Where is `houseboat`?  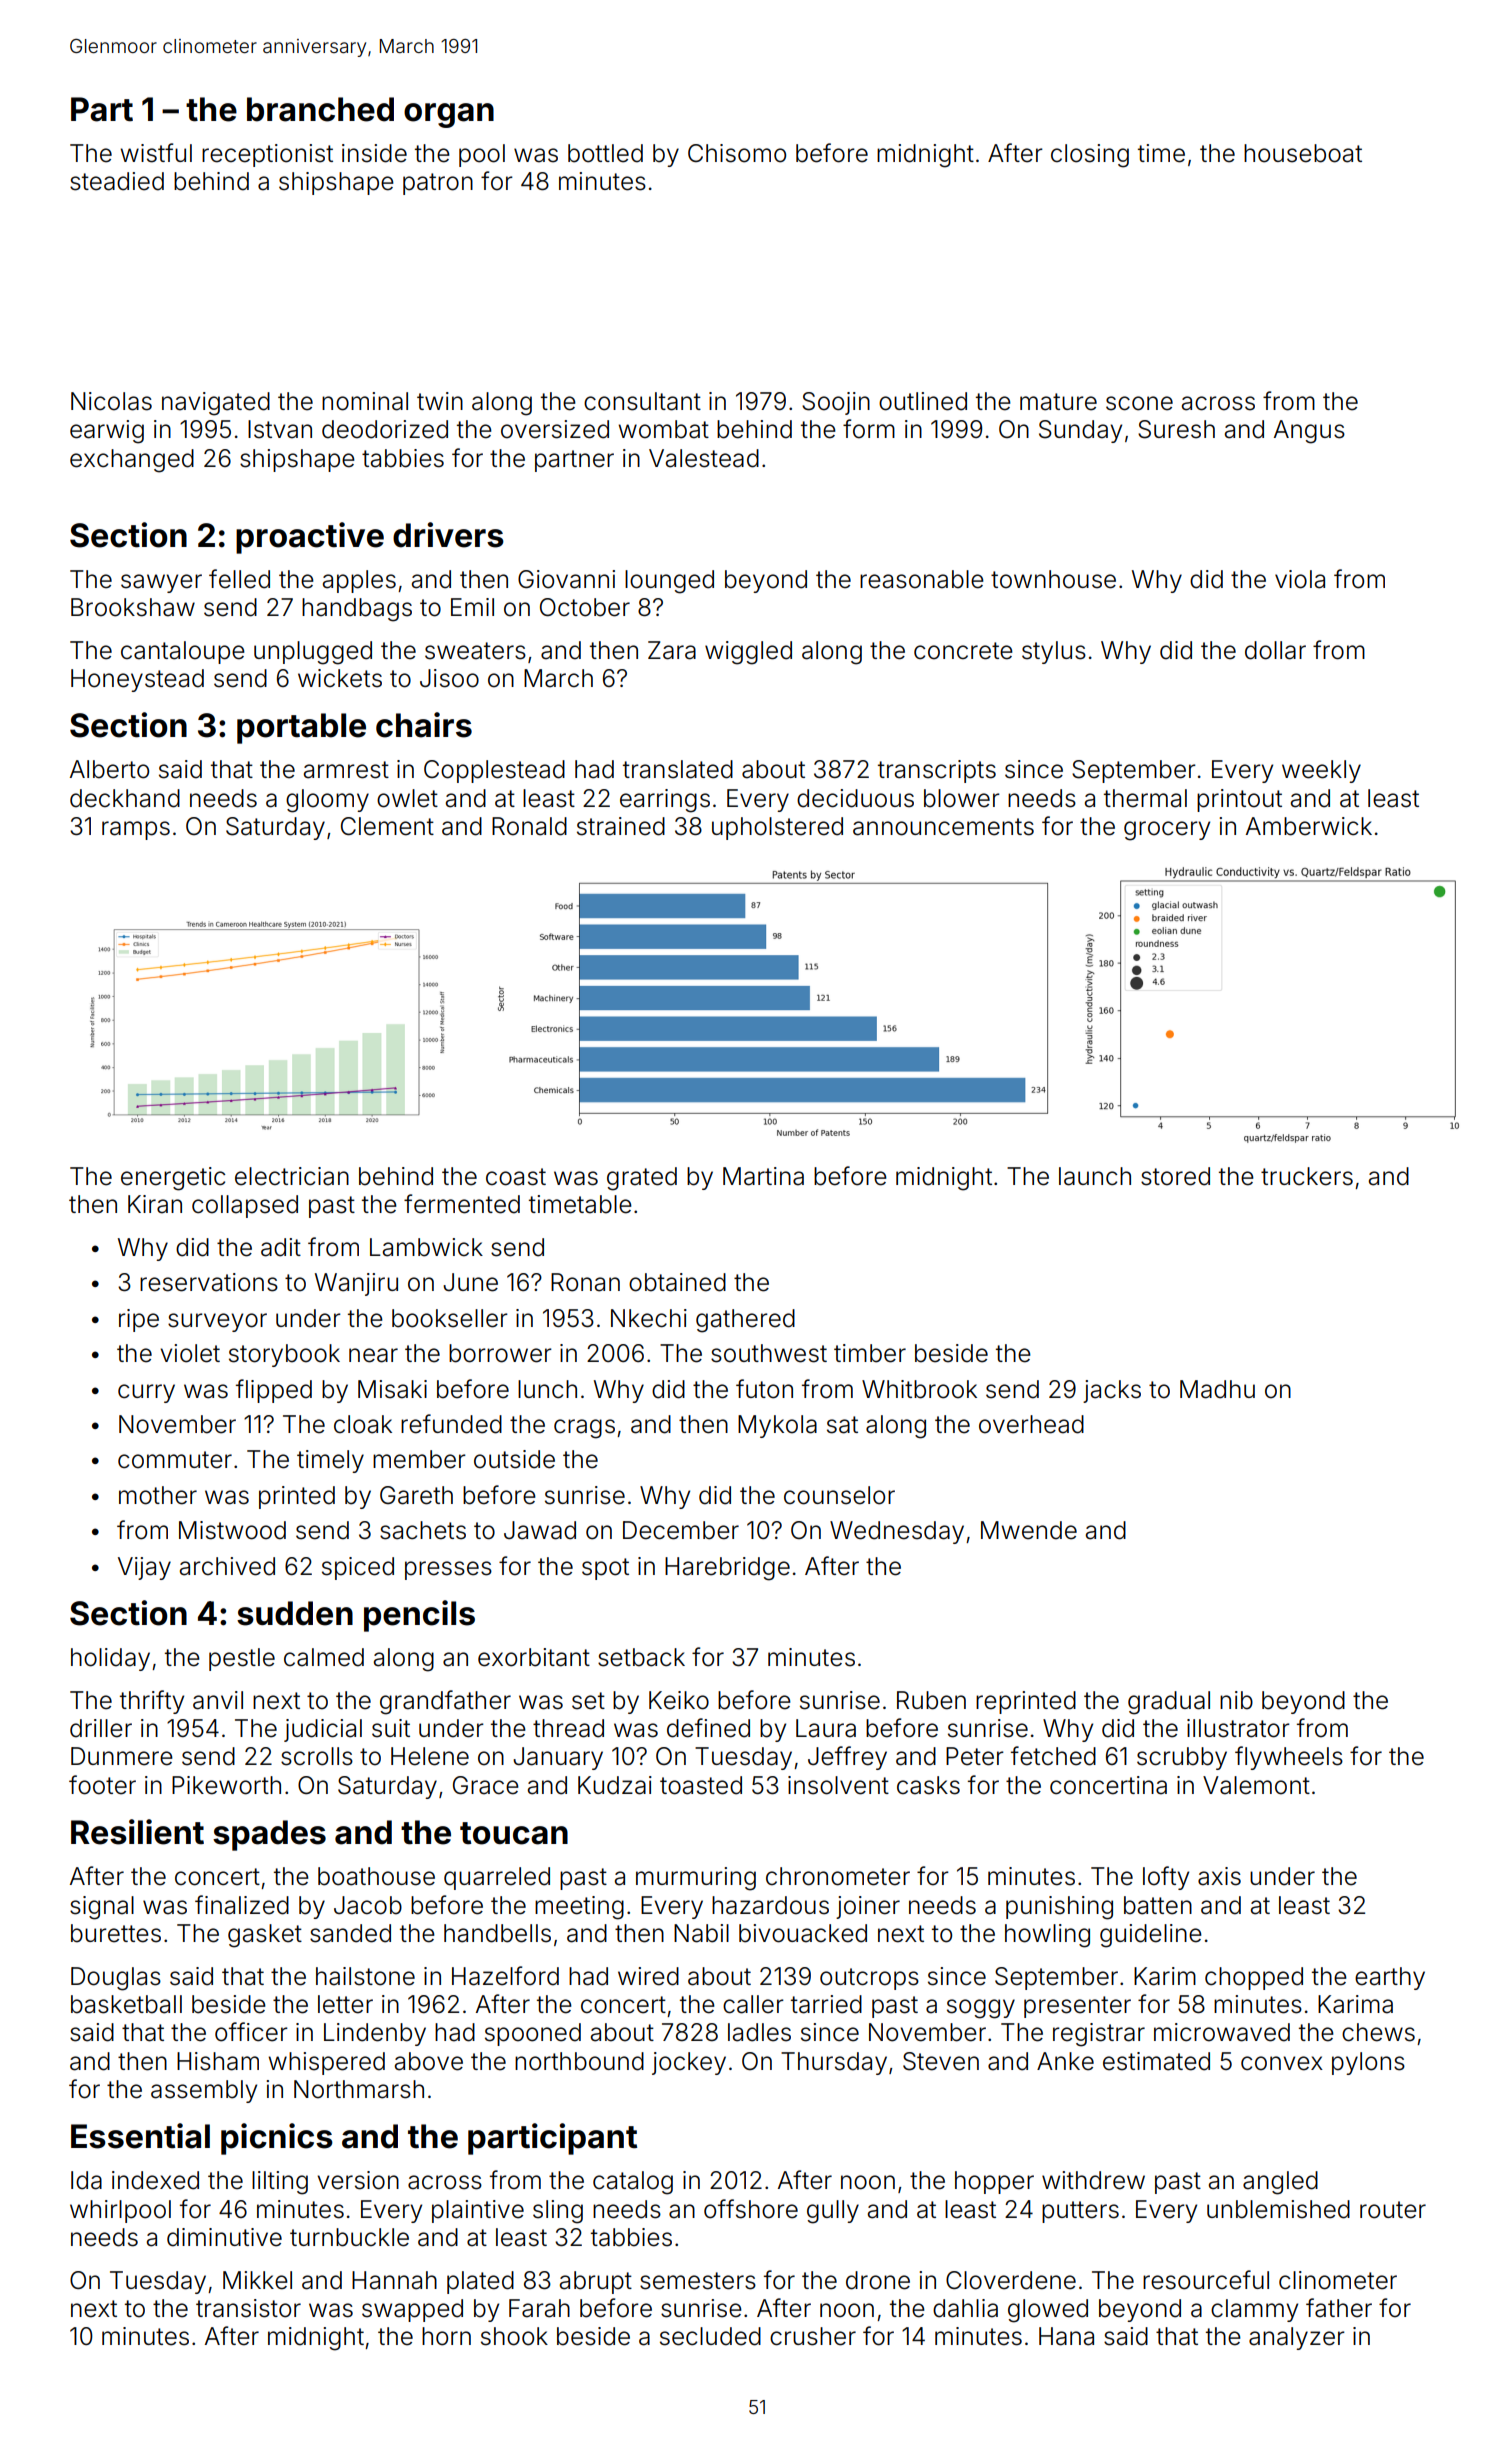
houseboat is located at coordinates (1303, 153).
